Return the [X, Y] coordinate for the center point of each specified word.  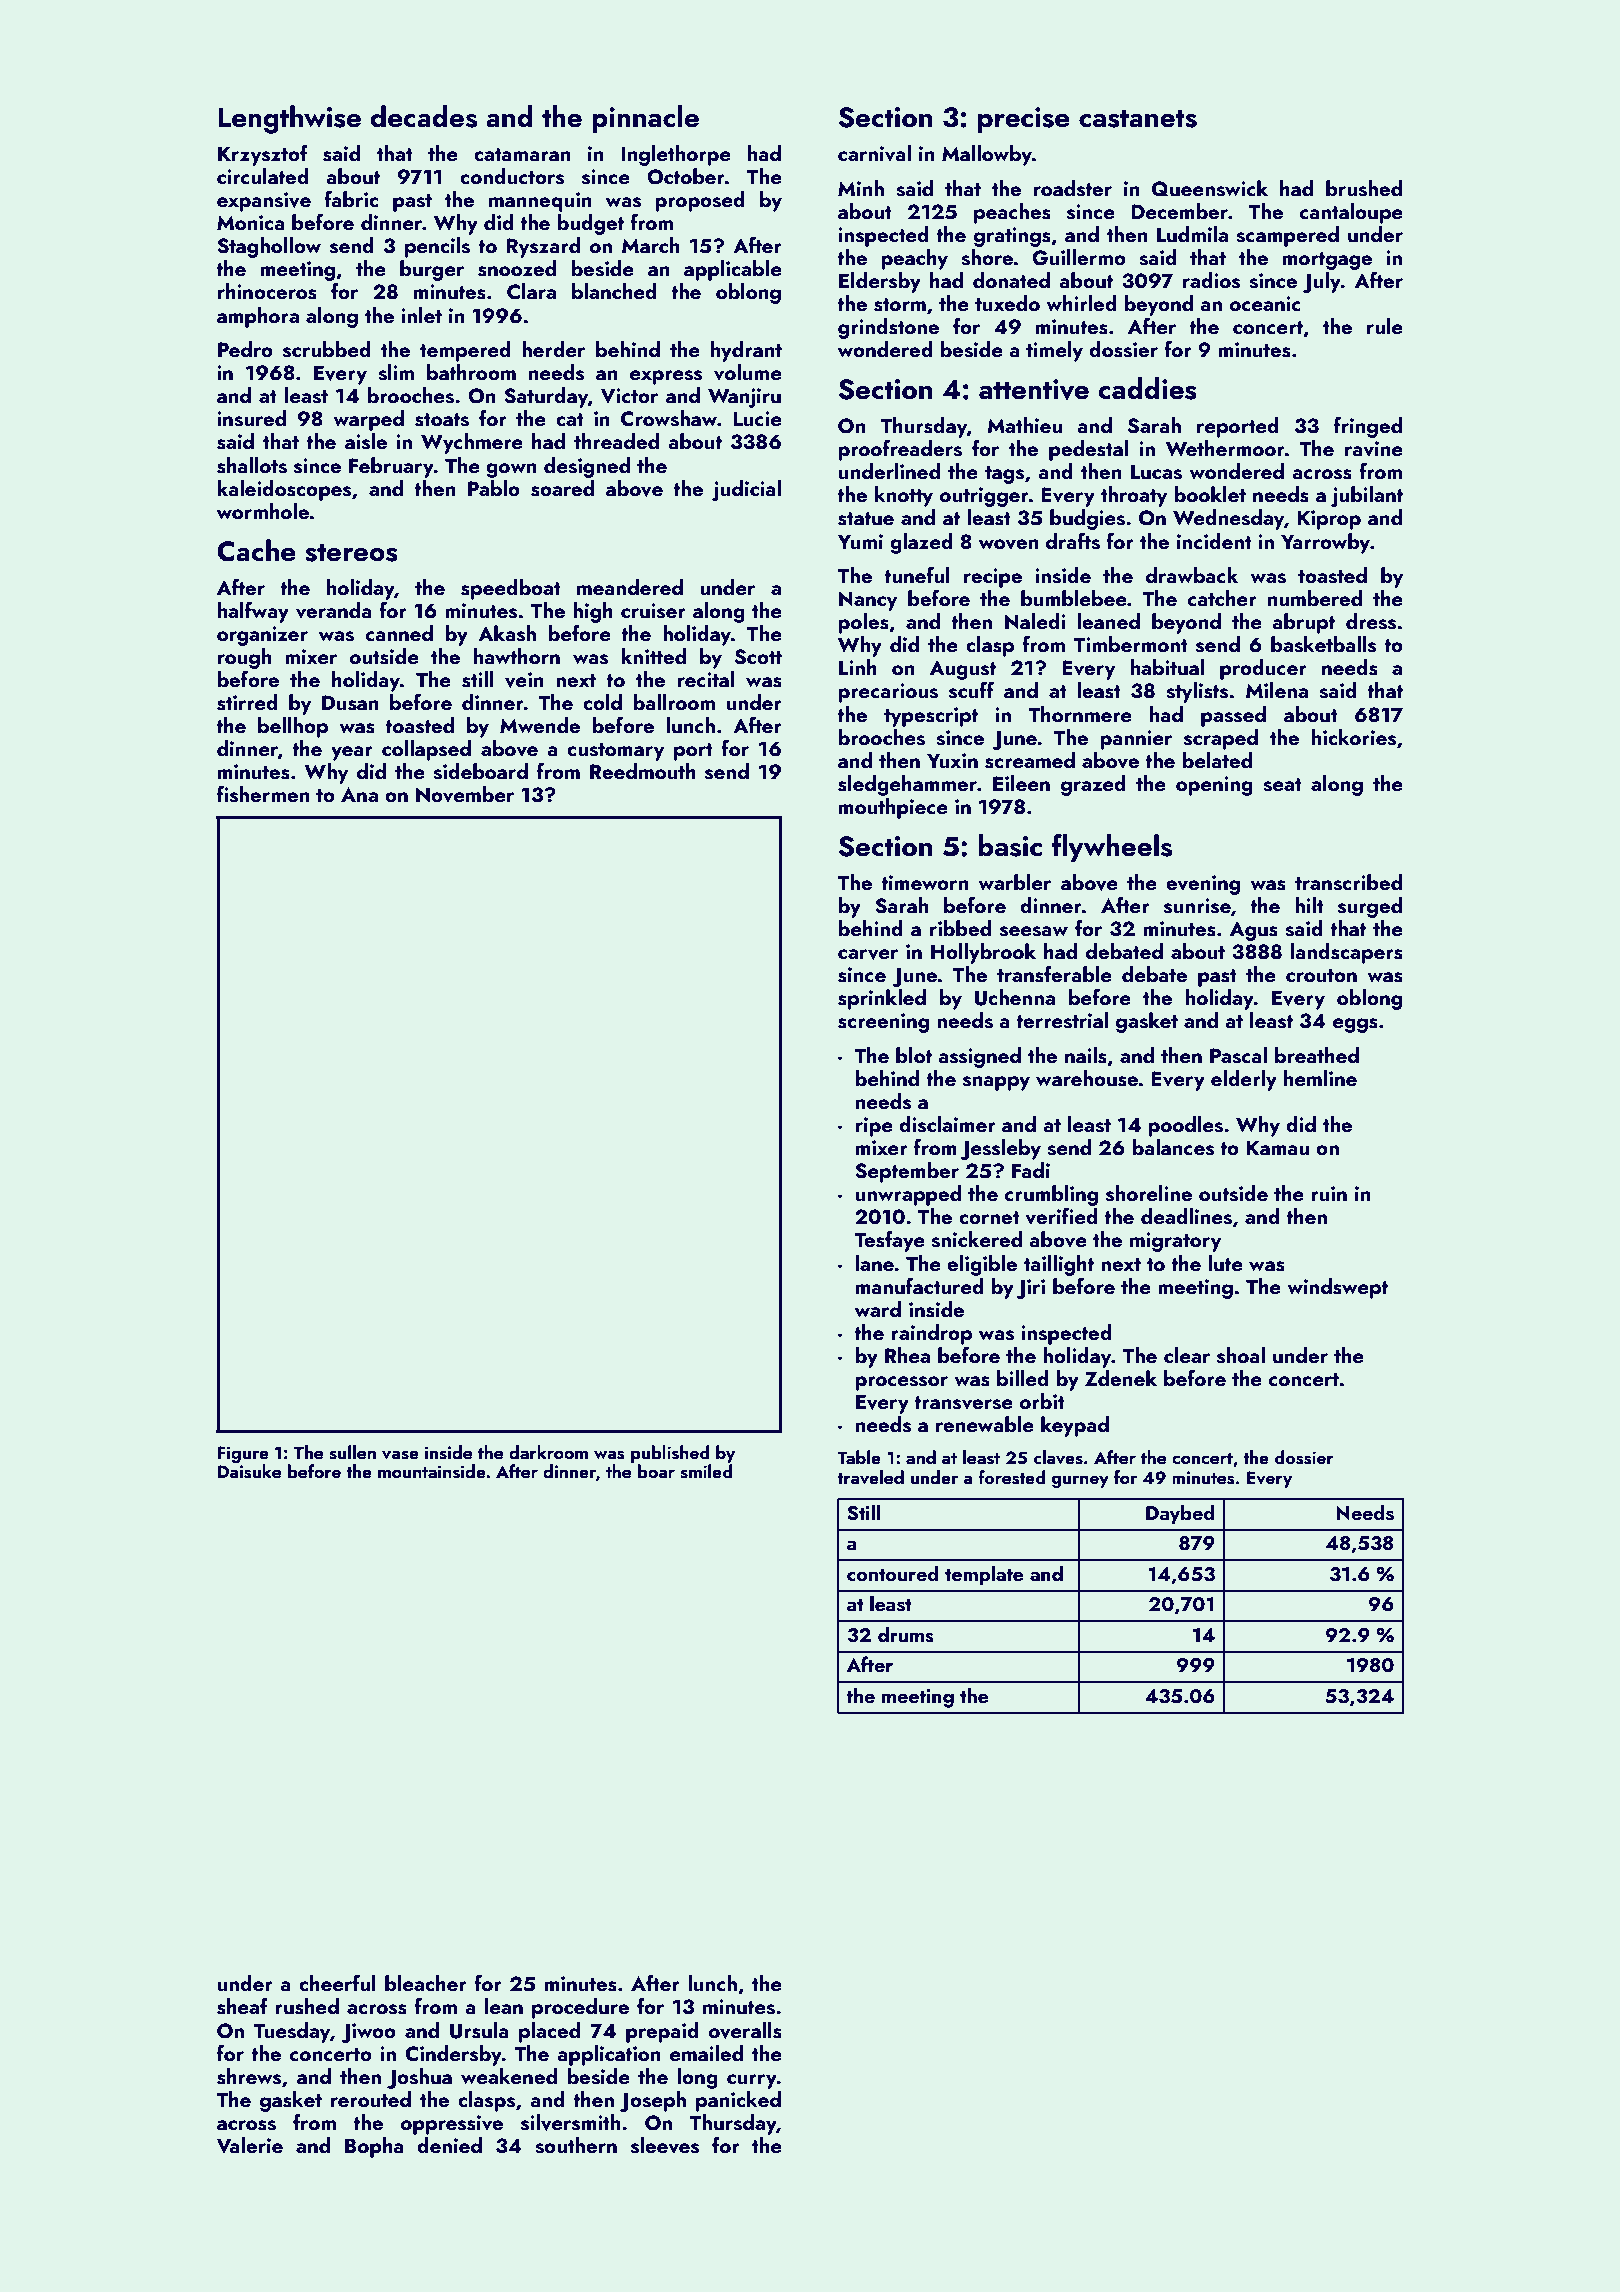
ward [878, 1309]
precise [1024, 120]
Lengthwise [289, 119]
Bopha [374, 2147]
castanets [1138, 119]
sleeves [665, 2145]
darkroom [548, 1452]
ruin [1329, 1193]
